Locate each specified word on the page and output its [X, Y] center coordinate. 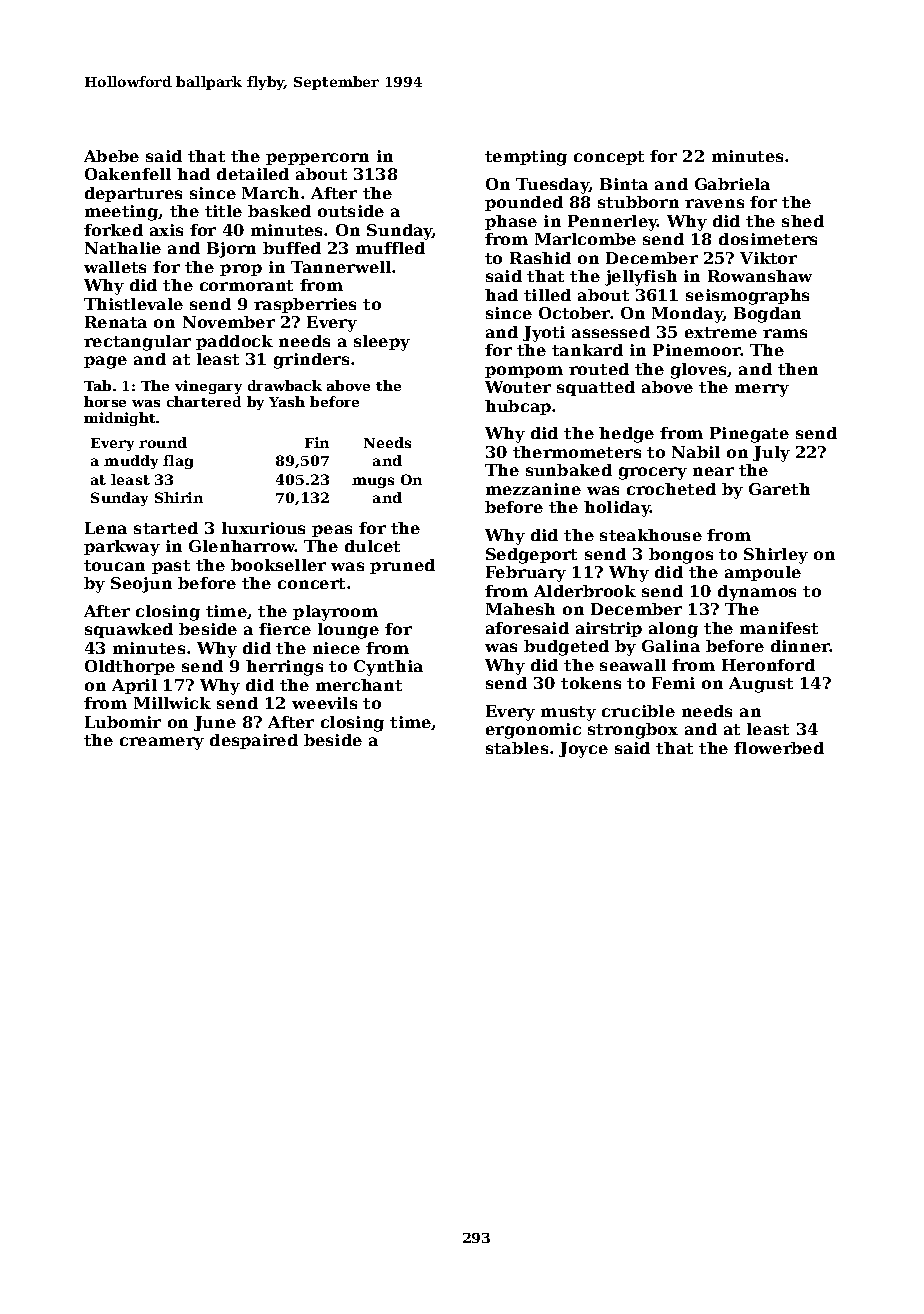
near [713, 471]
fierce [285, 629]
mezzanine [533, 489]
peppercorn [317, 159]
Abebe [111, 156]
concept [609, 158]
